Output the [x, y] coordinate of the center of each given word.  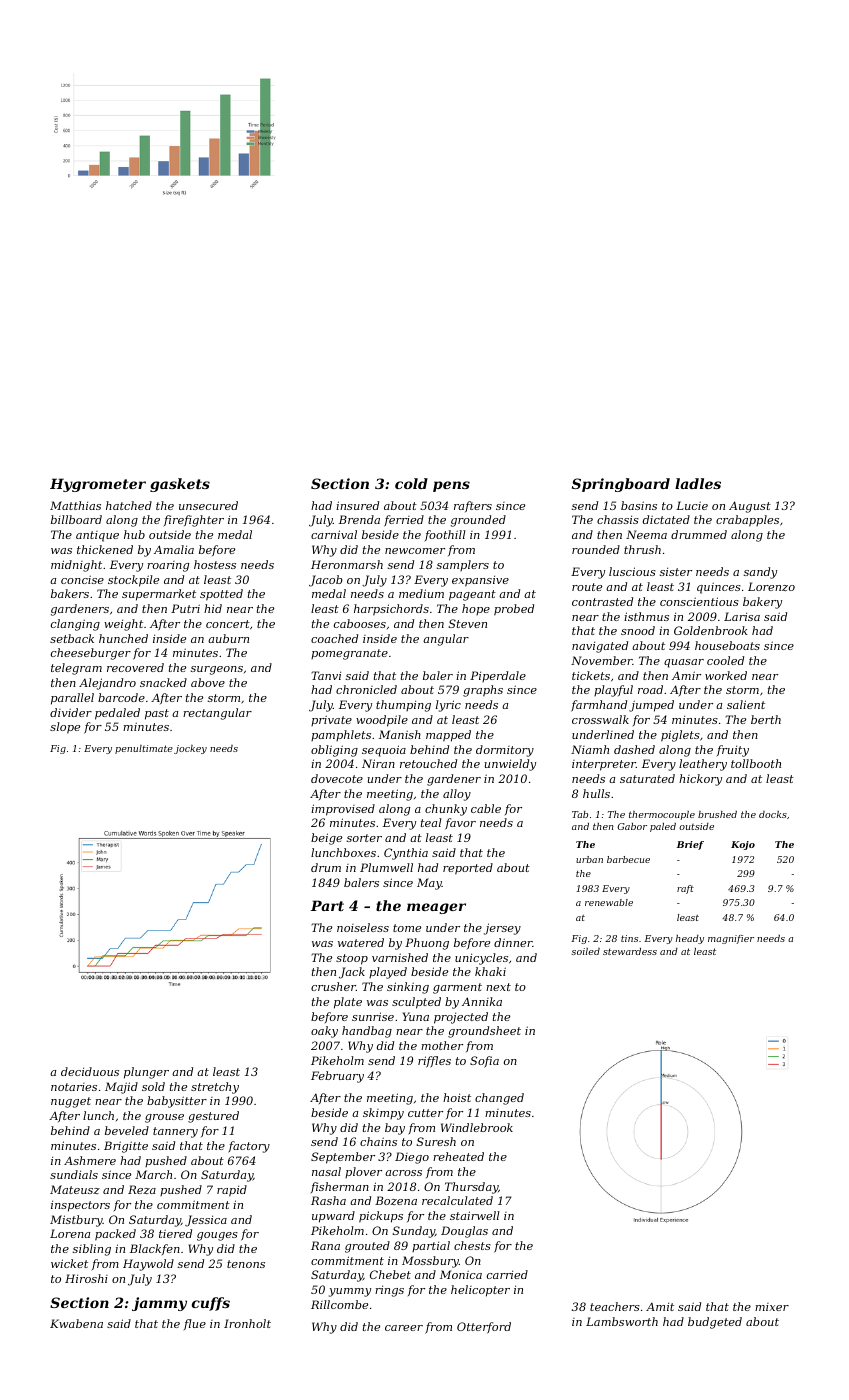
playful [613, 691]
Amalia [174, 549]
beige [326, 839]
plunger [146, 1073]
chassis [618, 519]
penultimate [144, 749]
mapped [448, 736]
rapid [232, 1191]
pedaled [117, 714]
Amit [660, 1306]
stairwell [475, 1215]
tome [407, 928]
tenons [246, 1264]
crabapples [747, 521]
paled [663, 827]
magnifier [731, 939]
